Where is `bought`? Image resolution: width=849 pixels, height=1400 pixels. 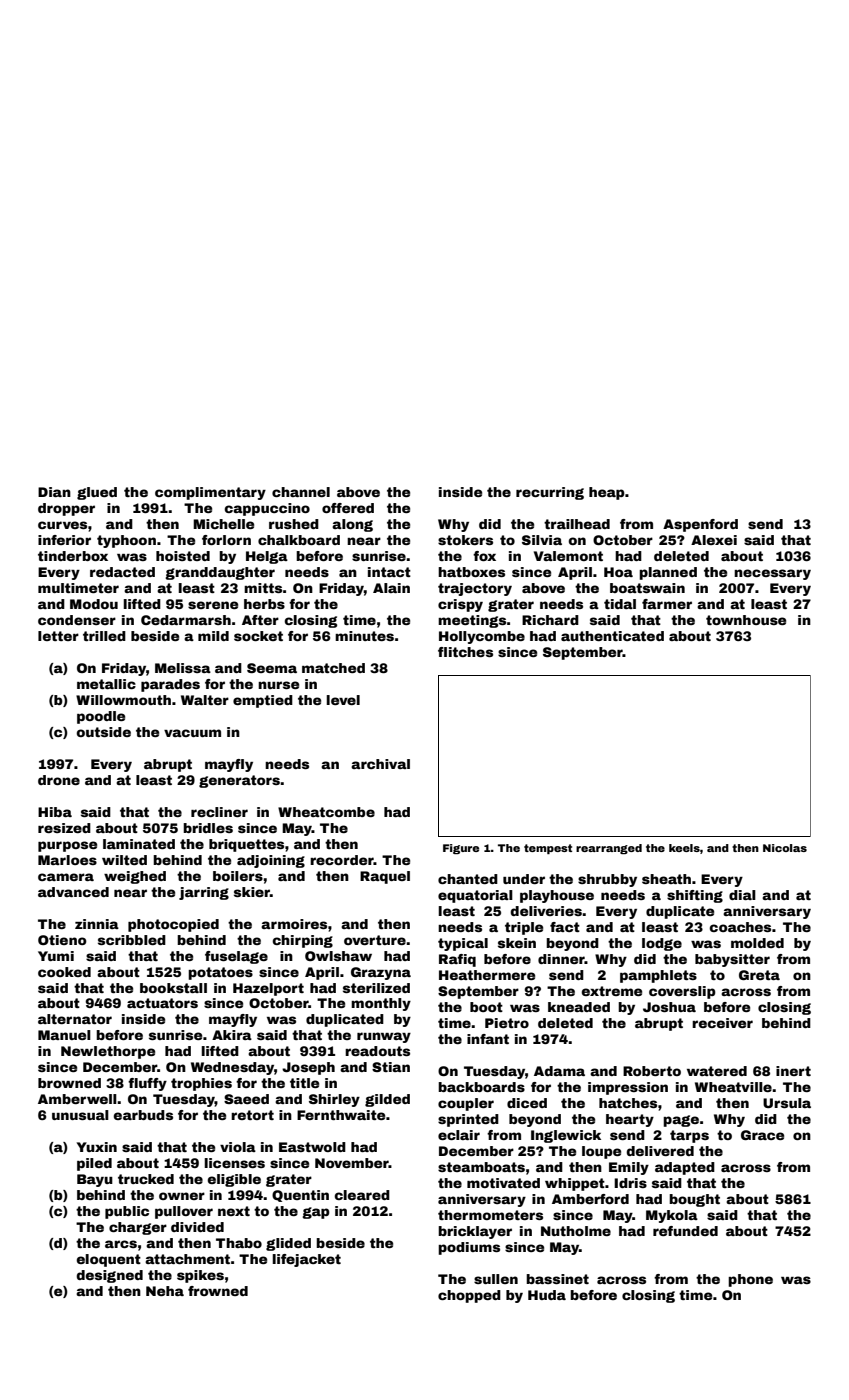 bought is located at coordinates (694, 1200).
